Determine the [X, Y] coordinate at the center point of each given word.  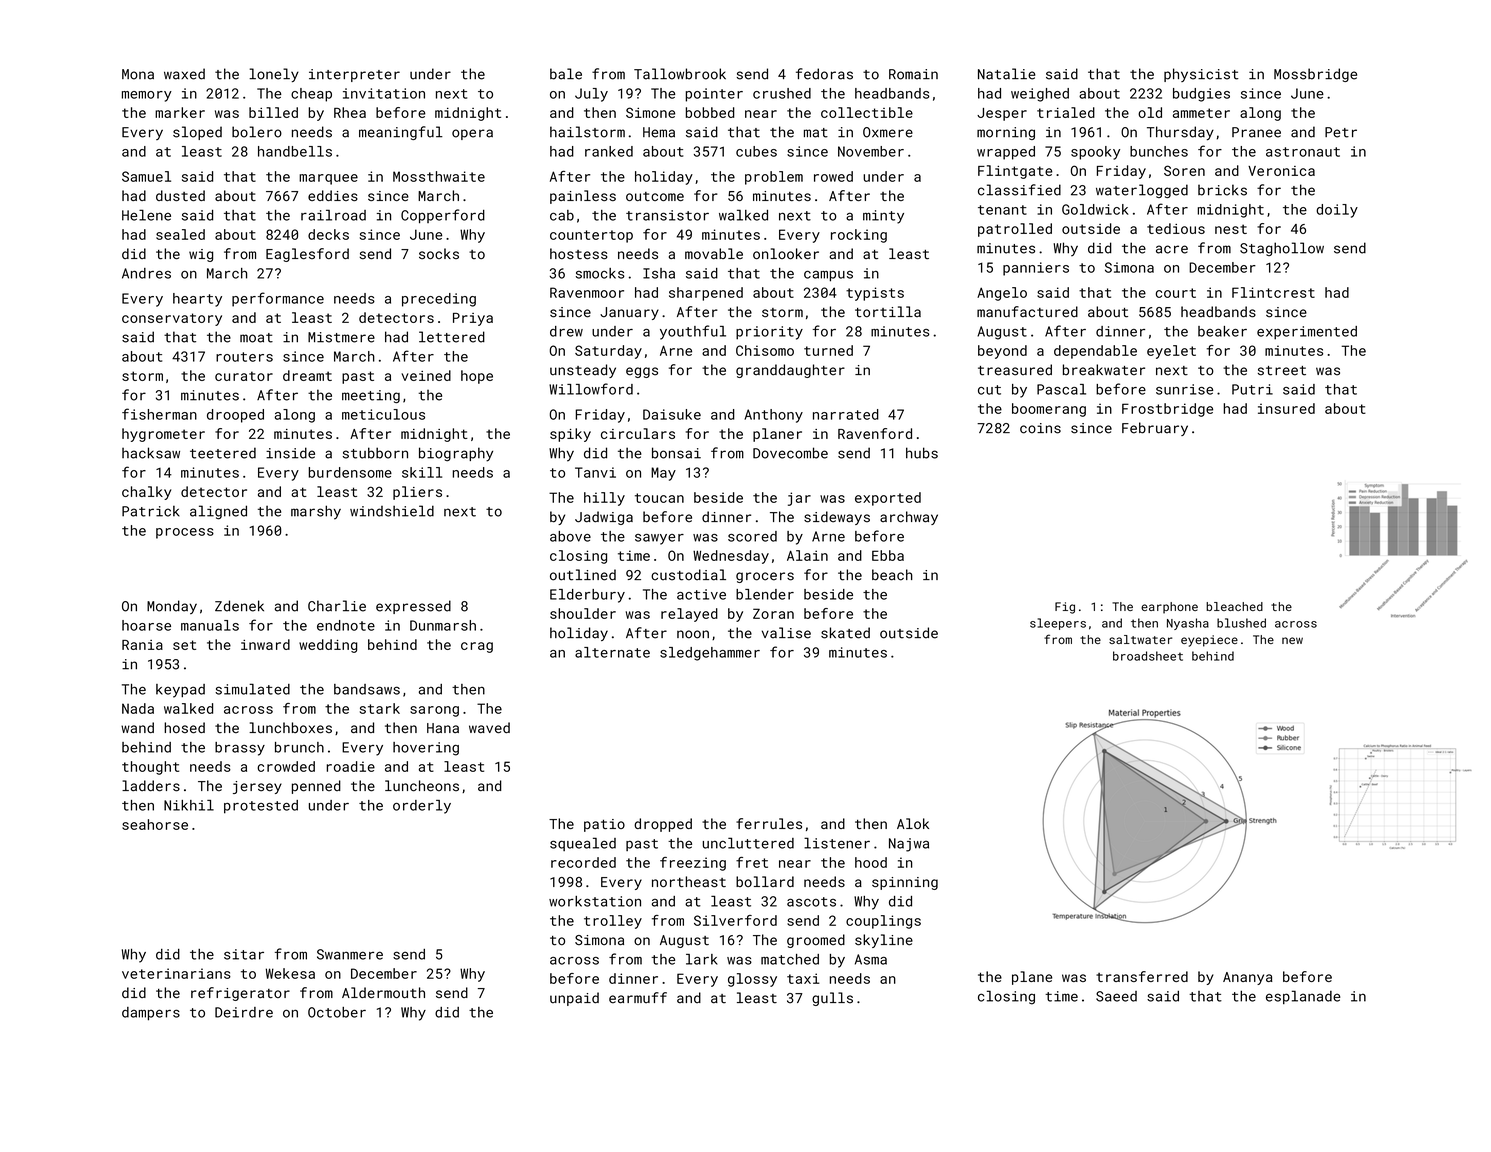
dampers [151, 1014]
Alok [913, 823]
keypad [180, 691]
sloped [197, 133]
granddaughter [790, 371]
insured [1286, 408]
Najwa [909, 845]
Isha [659, 273]
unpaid [574, 999]
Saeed [1116, 996]
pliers [417, 493]
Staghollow [1282, 249]
